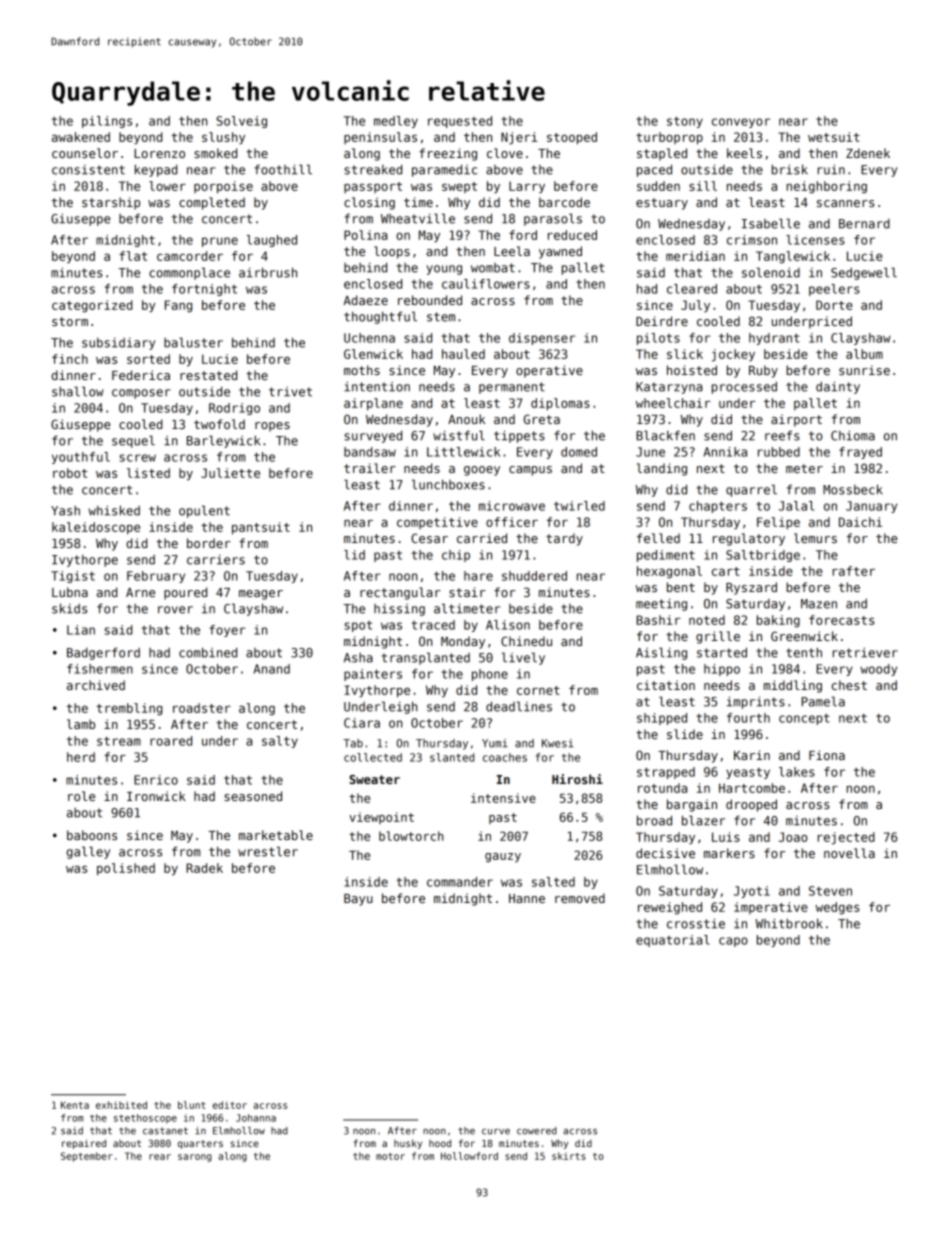 The height and width of the screenshot is (1233, 952). What do you see at coordinates (81, 796) in the screenshot?
I see `role` at bounding box center [81, 796].
